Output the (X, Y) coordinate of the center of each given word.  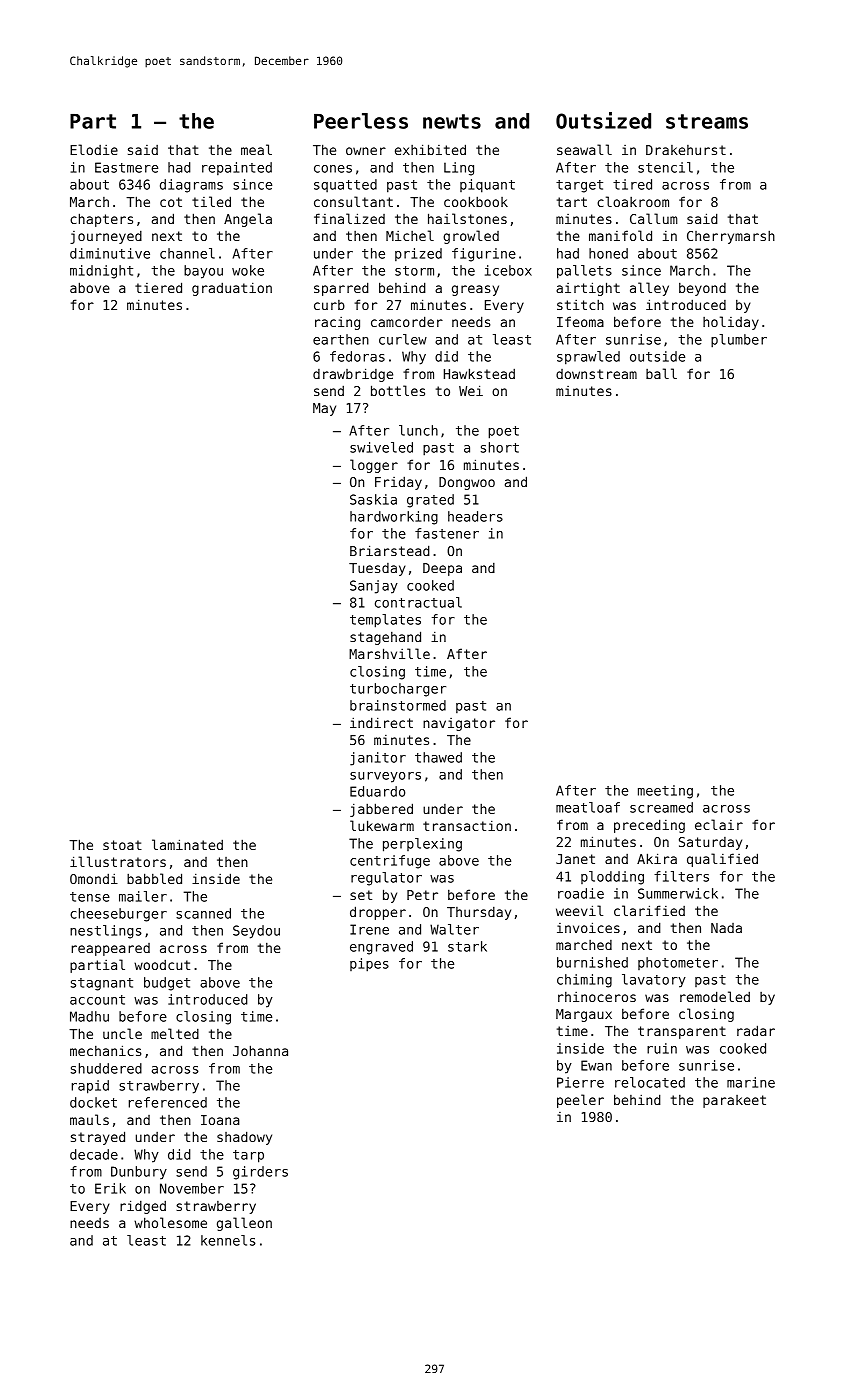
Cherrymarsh (731, 237)
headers (475, 516)
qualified (722, 860)
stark (467, 946)
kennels (228, 1240)
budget (167, 984)
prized (418, 254)
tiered (158, 287)
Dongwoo (467, 483)
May (324, 409)
